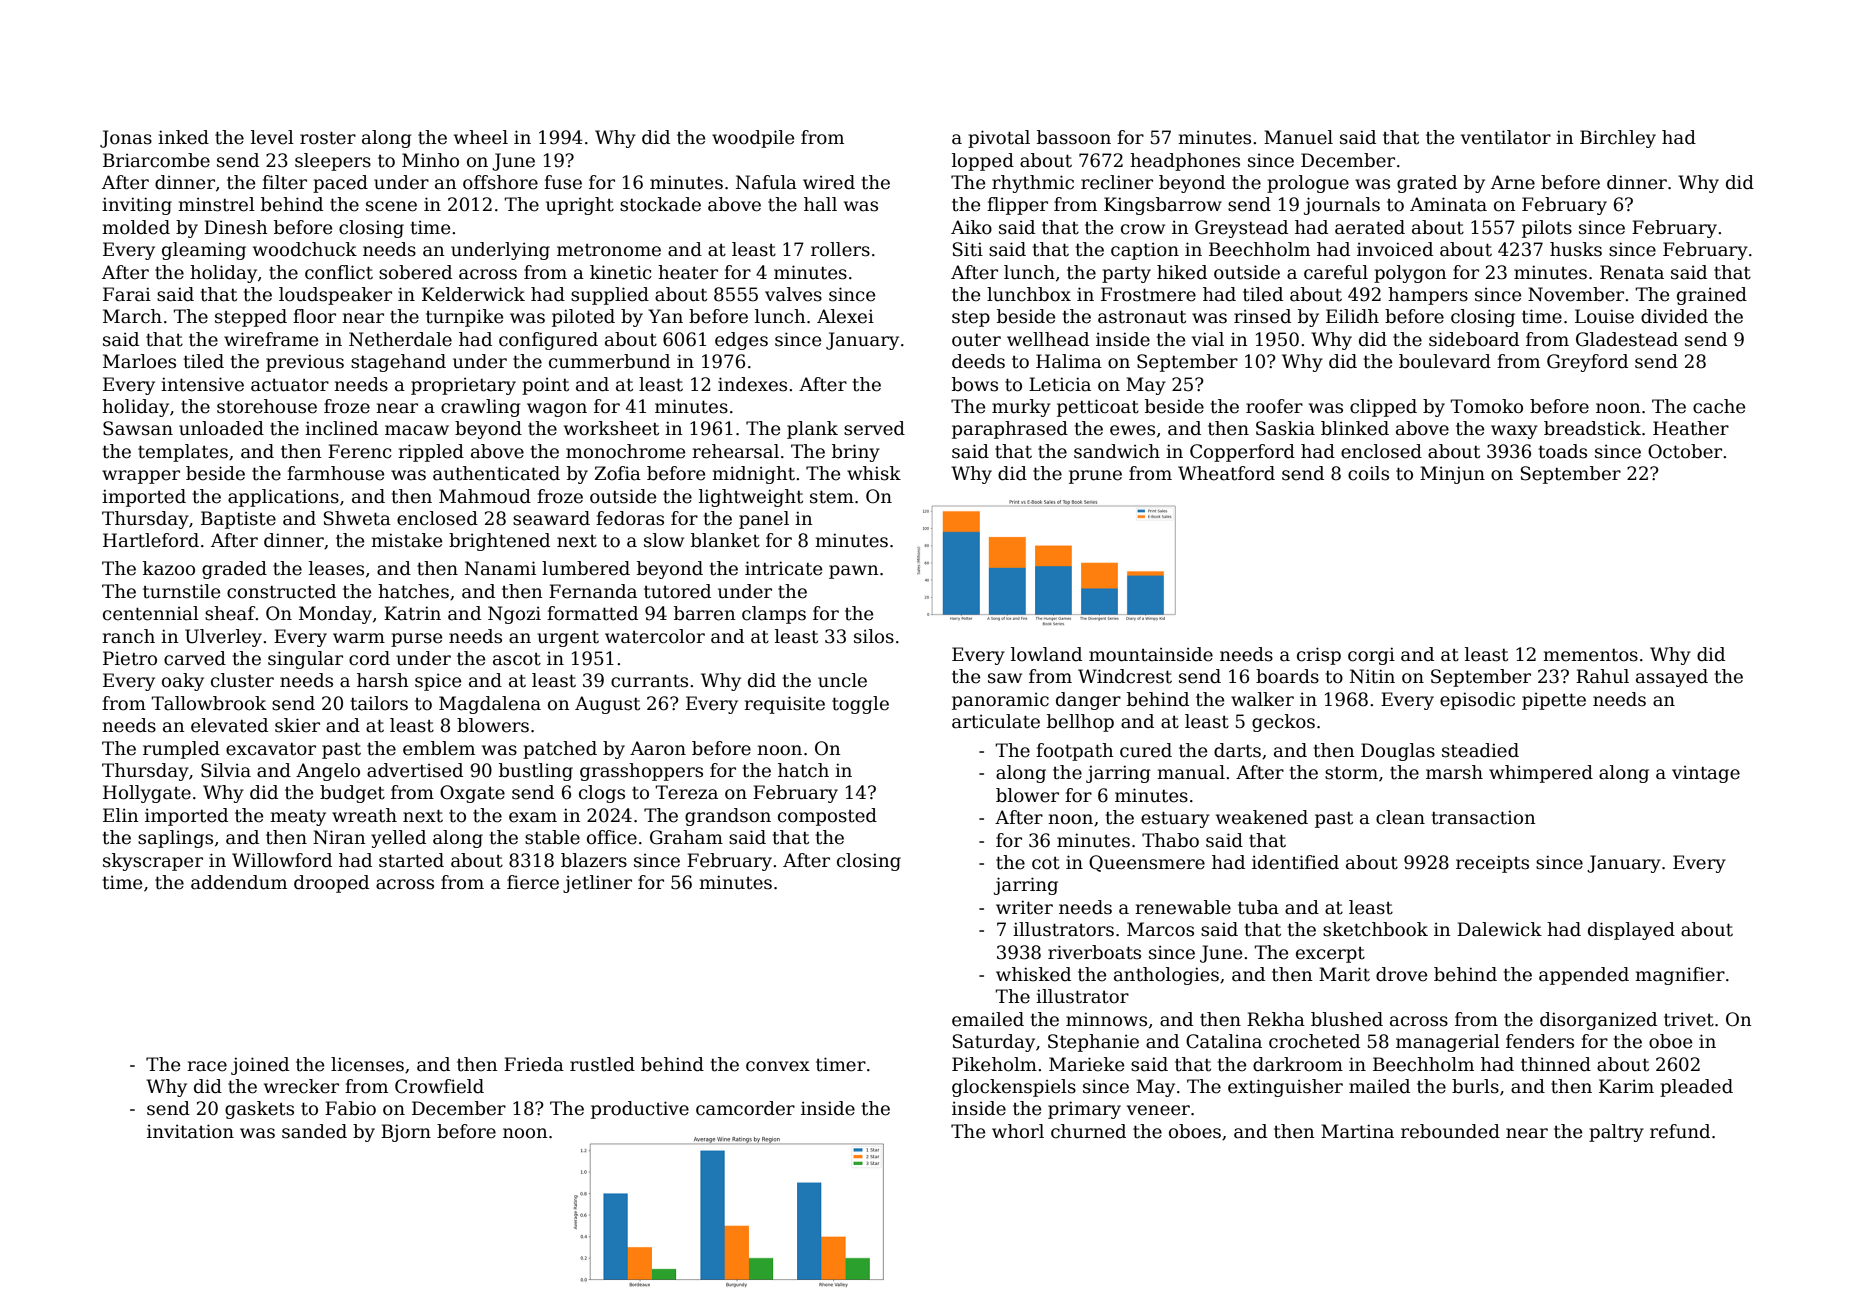 The width and height of the screenshot is (1858, 1314). Describe the element at coordinates (1506, 137) in the screenshot. I see `ventilator` at that location.
